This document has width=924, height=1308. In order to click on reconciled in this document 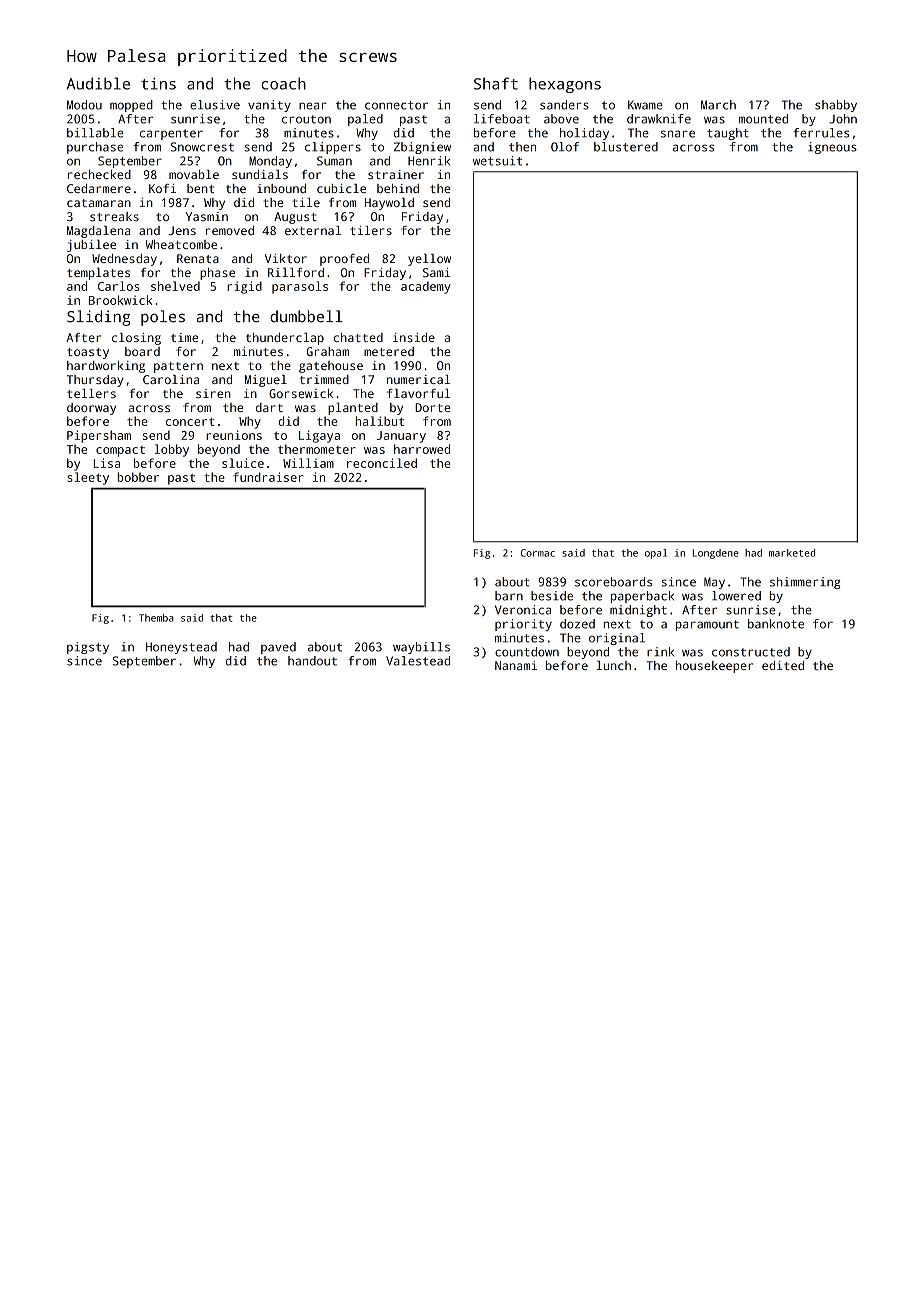, I will do `click(382, 463)`.
